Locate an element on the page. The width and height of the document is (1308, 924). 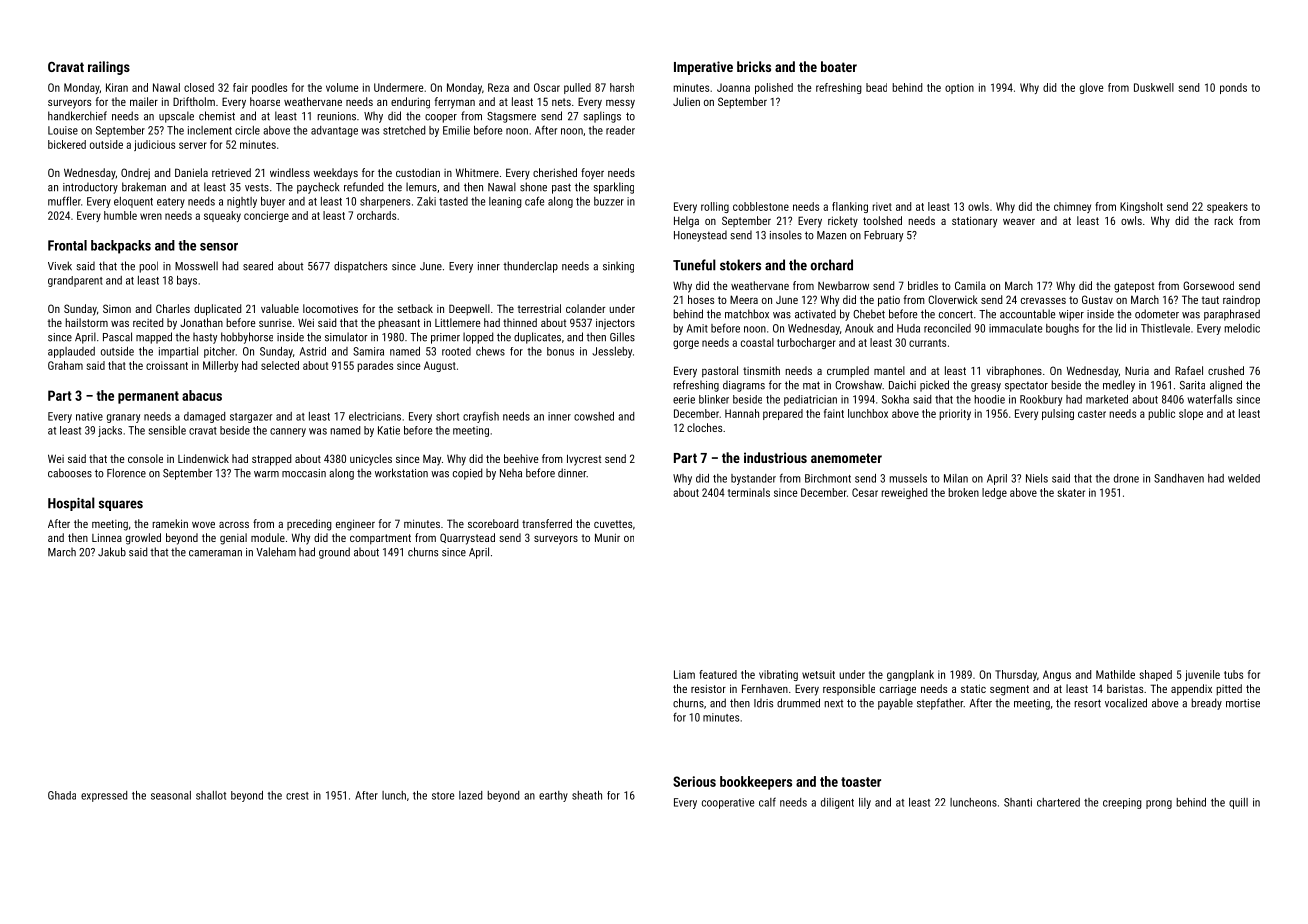
Mazen is located at coordinates (831, 235).
